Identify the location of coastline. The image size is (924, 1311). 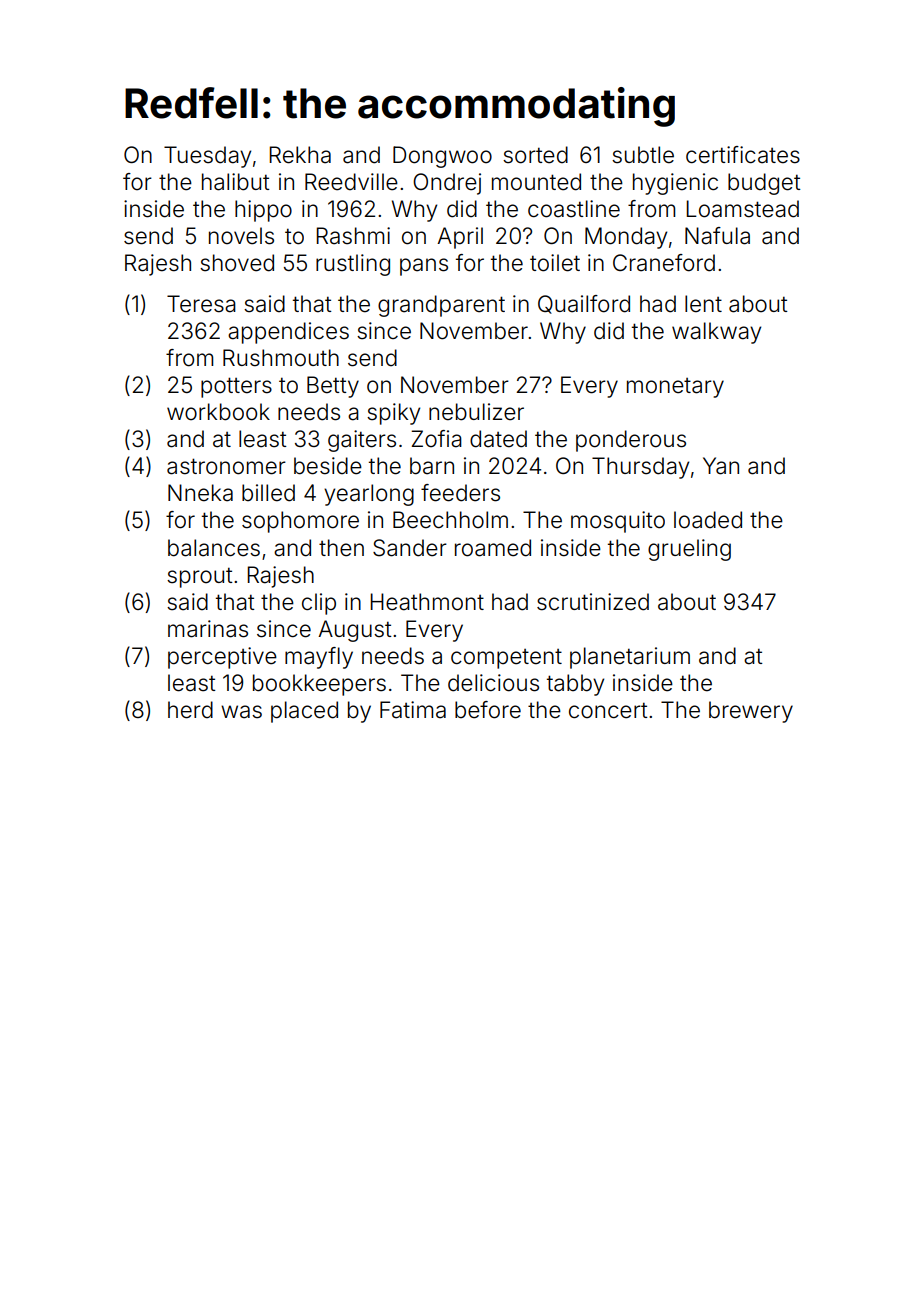
(574, 209).
